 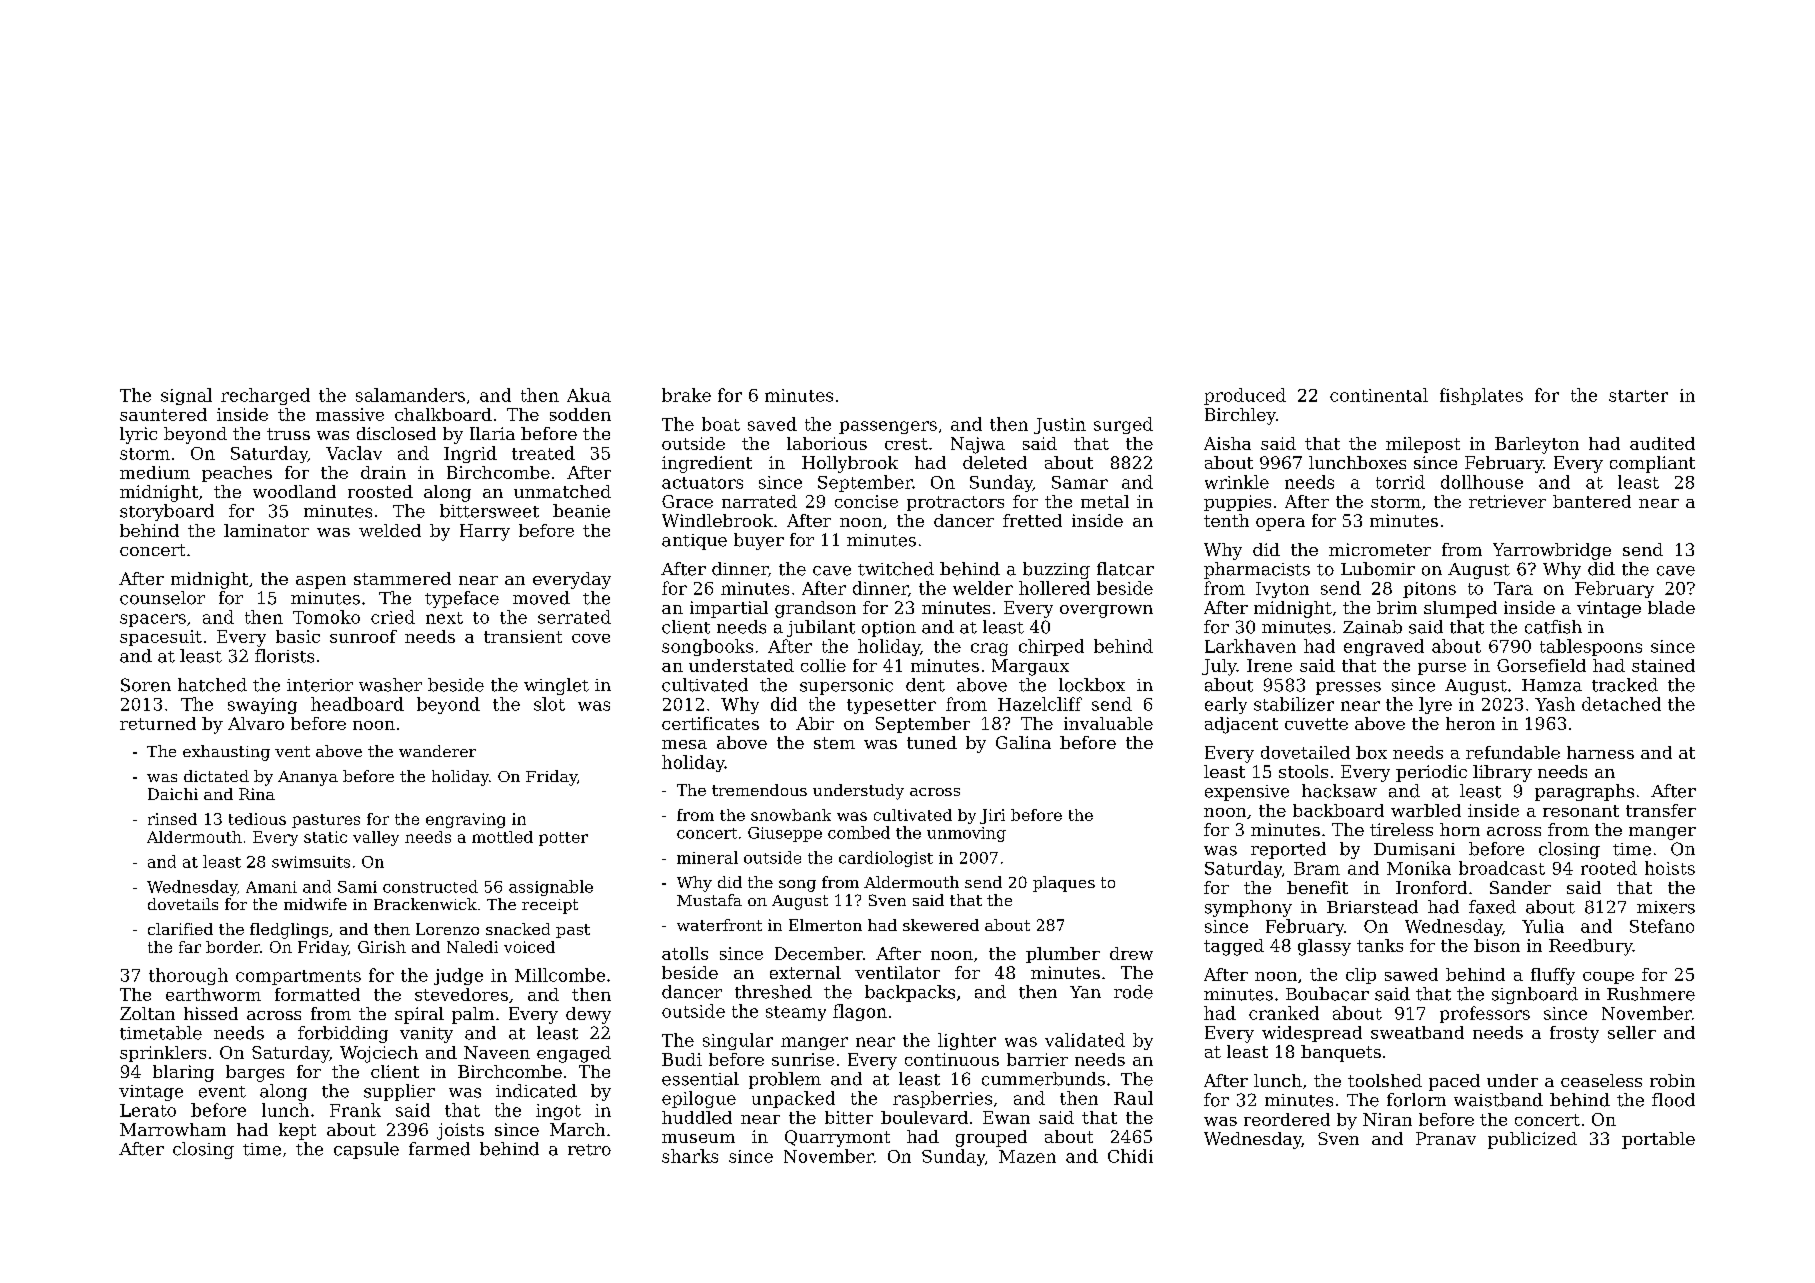 What do you see at coordinates (992, 816) in the document?
I see `Jiri` at bounding box center [992, 816].
